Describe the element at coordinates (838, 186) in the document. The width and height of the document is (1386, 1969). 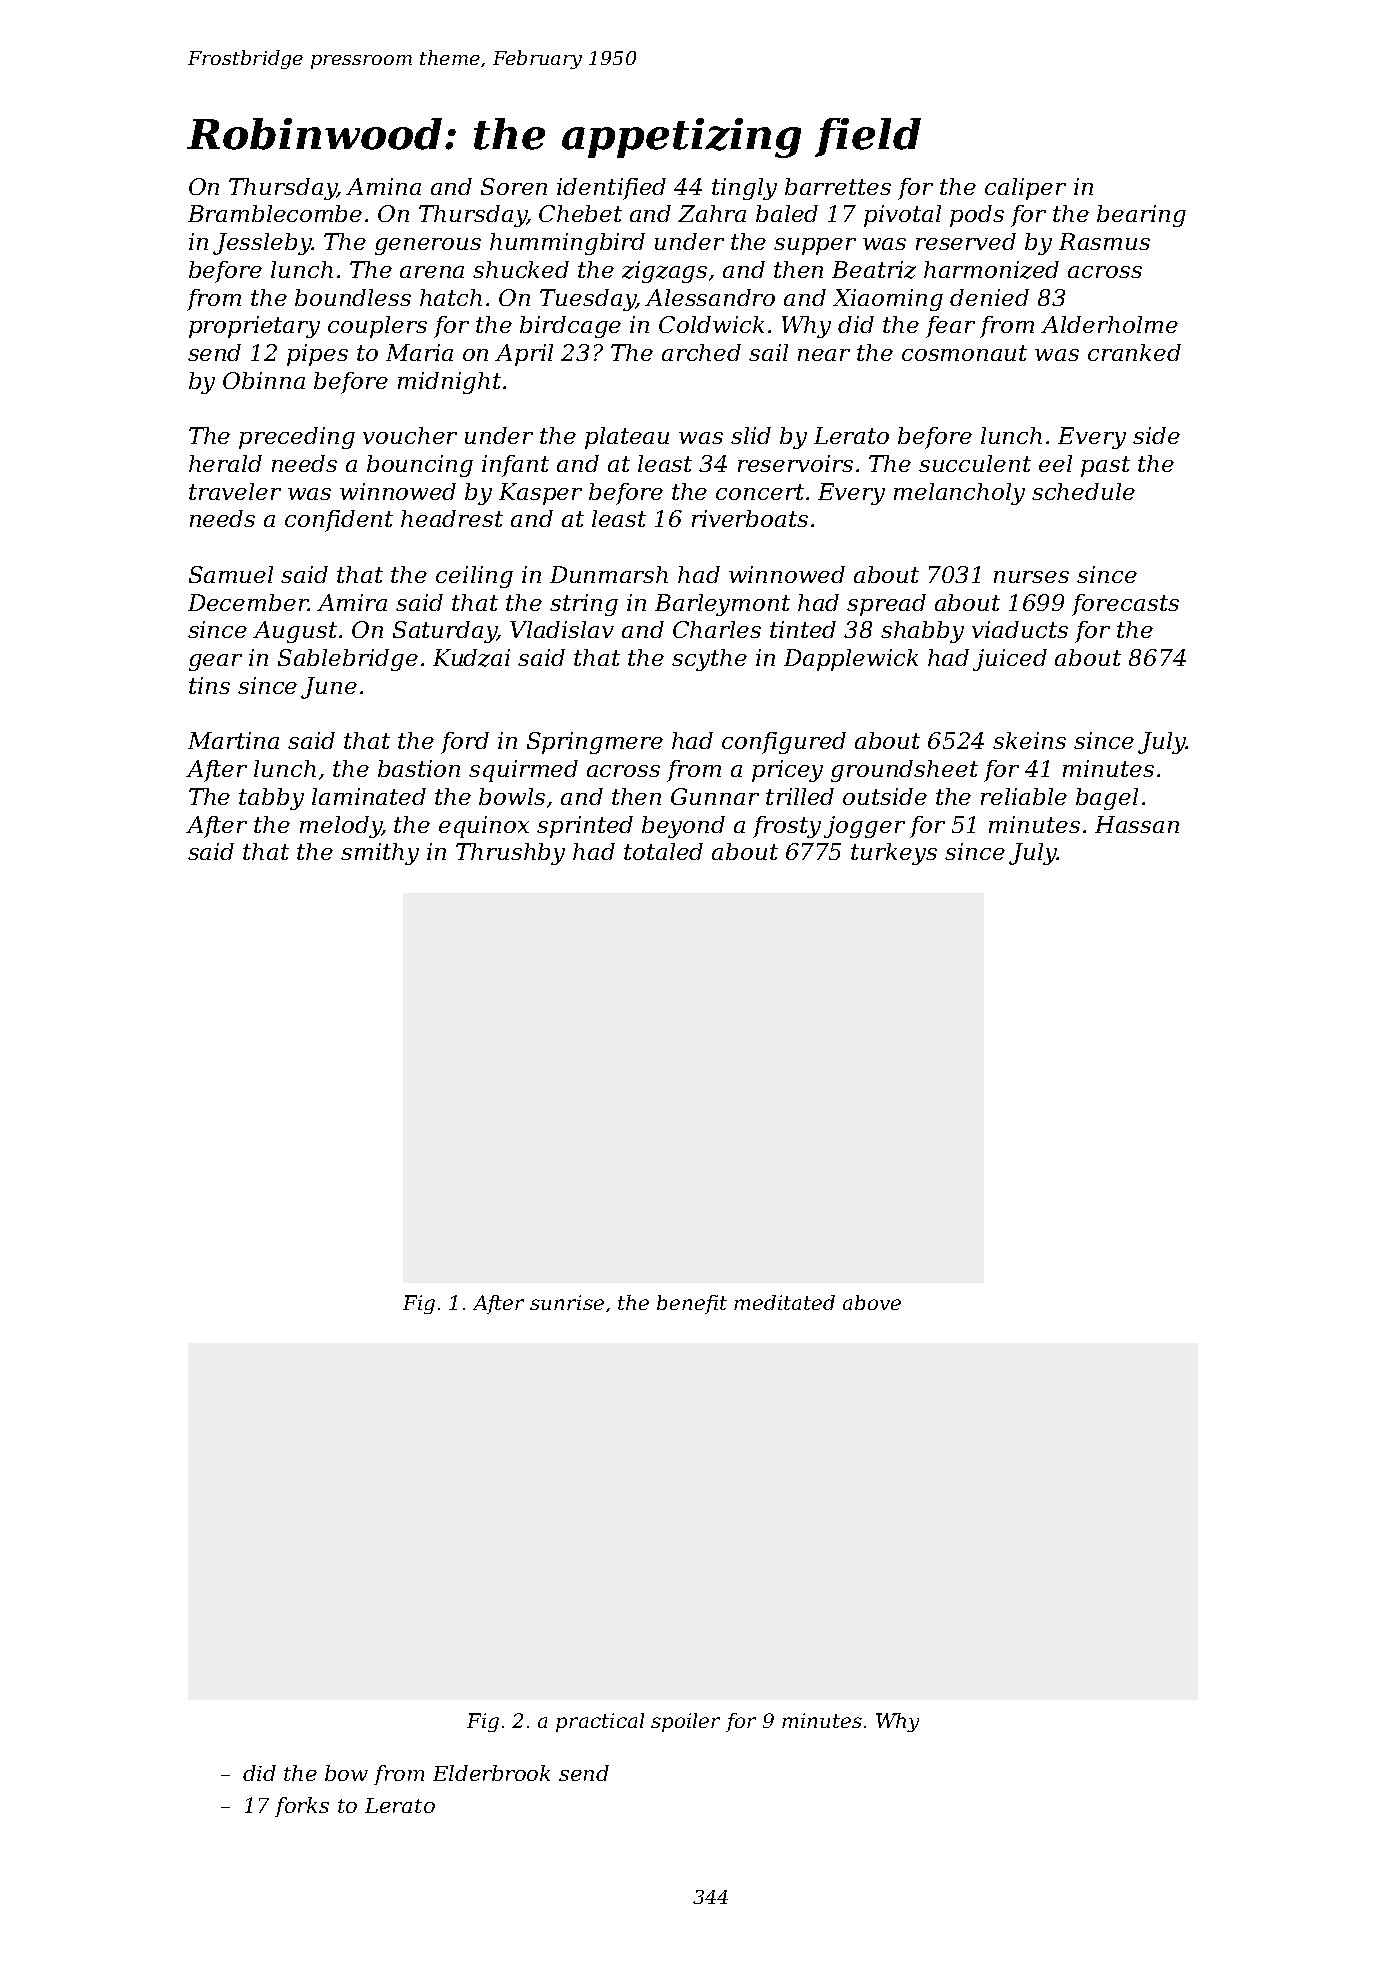
I see `barrettes` at that location.
